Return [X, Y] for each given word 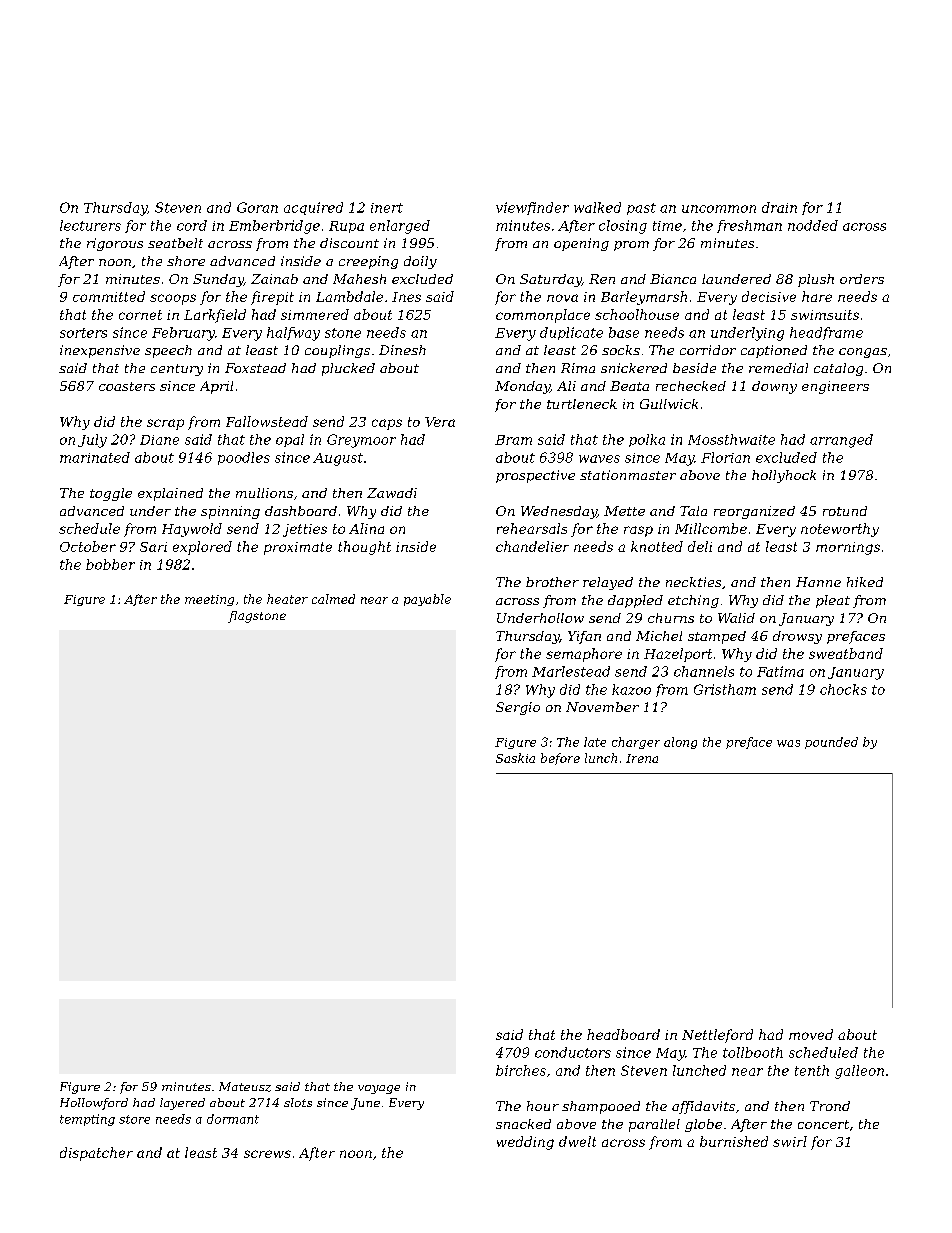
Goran [257, 207]
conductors [573, 1052]
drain [779, 207]
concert [823, 1124]
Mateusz [245, 1087]
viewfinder [532, 208]
